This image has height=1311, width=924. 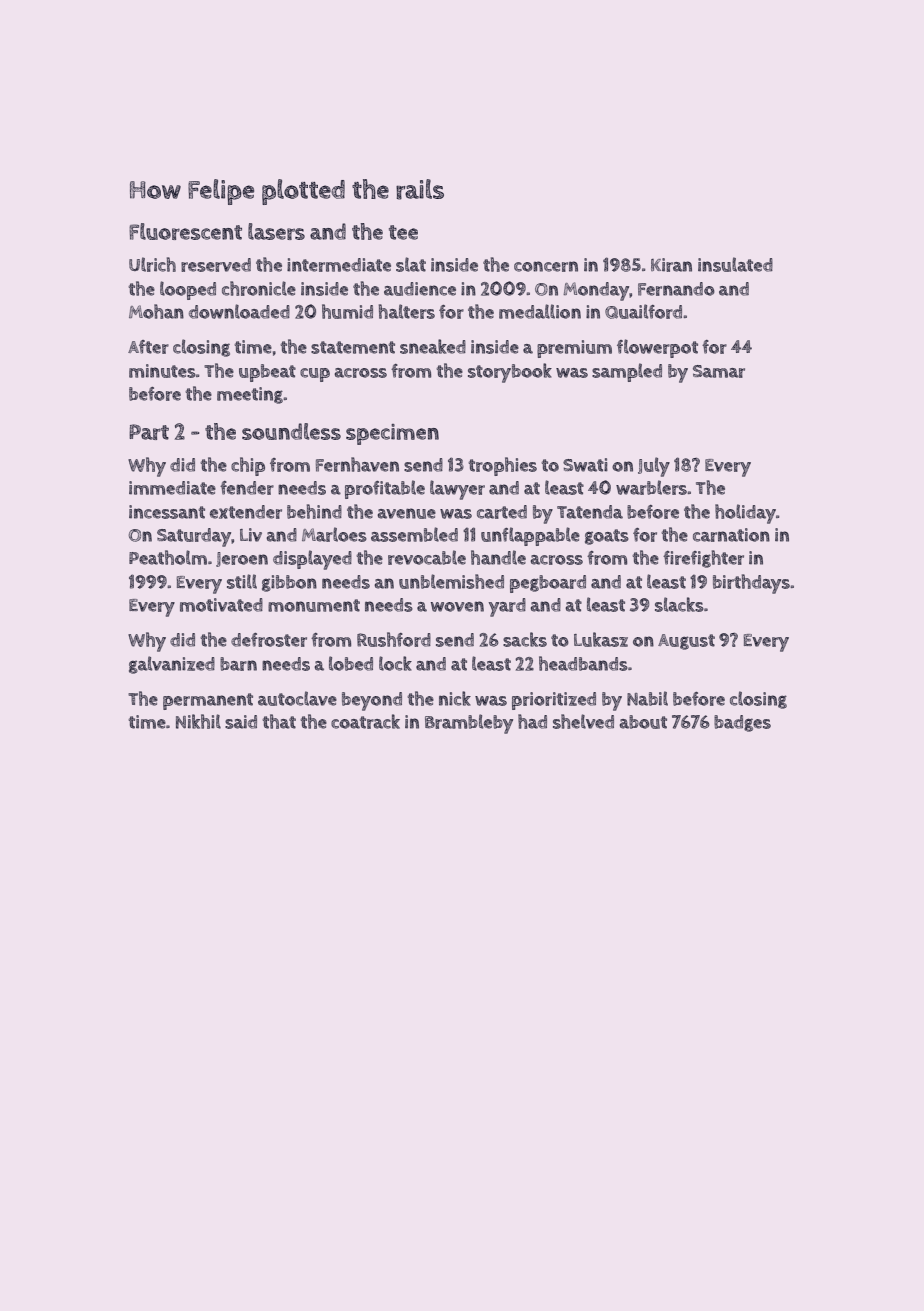 I want to click on Mohan, so click(x=156, y=311).
